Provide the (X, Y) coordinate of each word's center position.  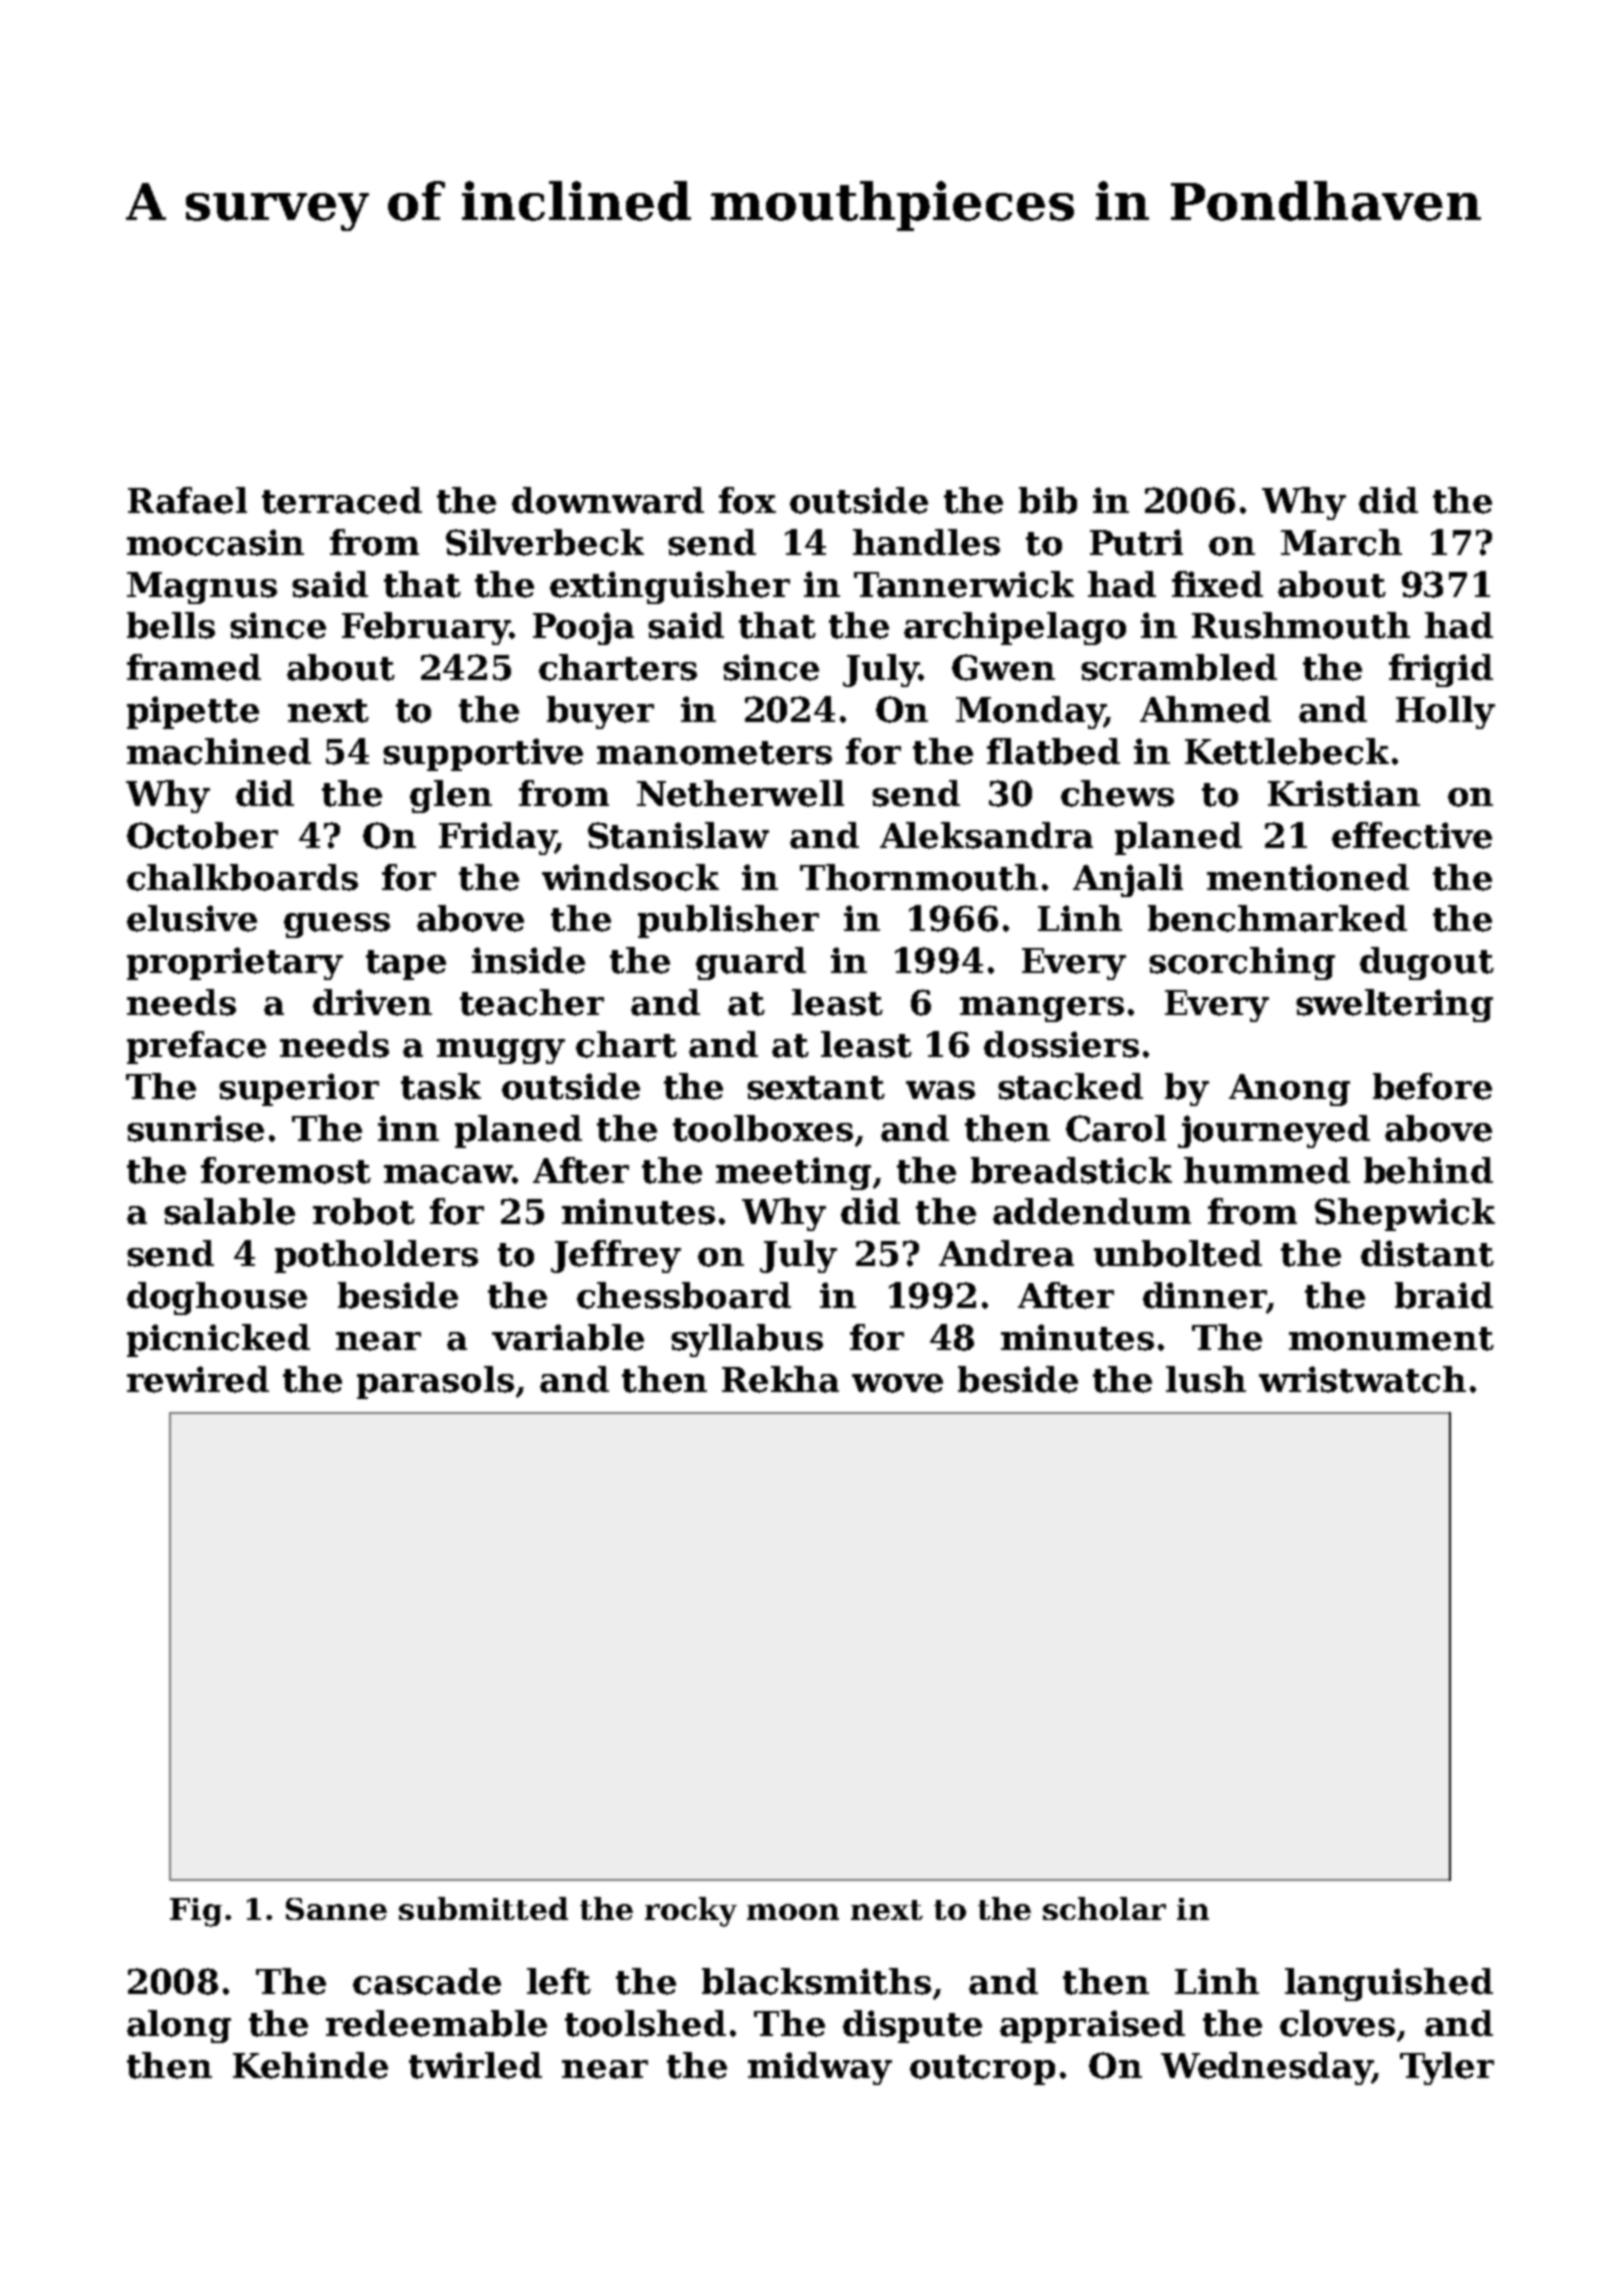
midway (820, 2068)
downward (608, 500)
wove (897, 1383)
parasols (435, 1382)
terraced (342, 500)
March (1341, 542)
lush (1206, 1379)
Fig (196, 1912)
